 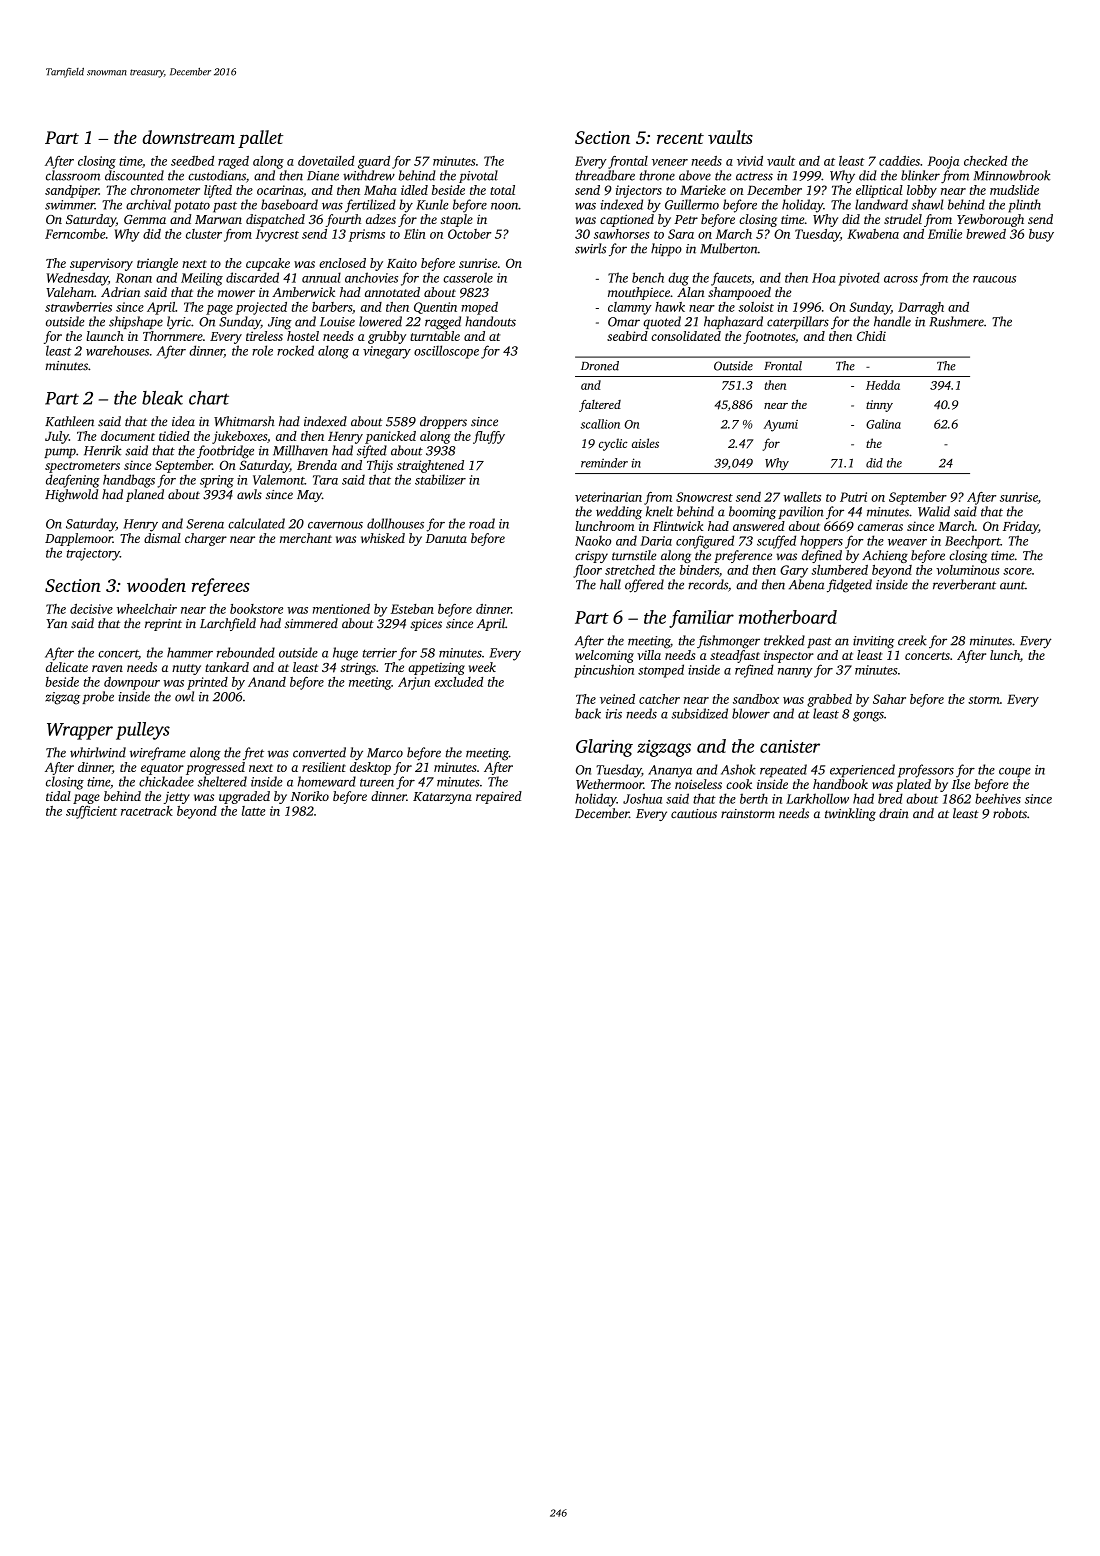 I want to click on Sahar, so click(x=889, y=699).
